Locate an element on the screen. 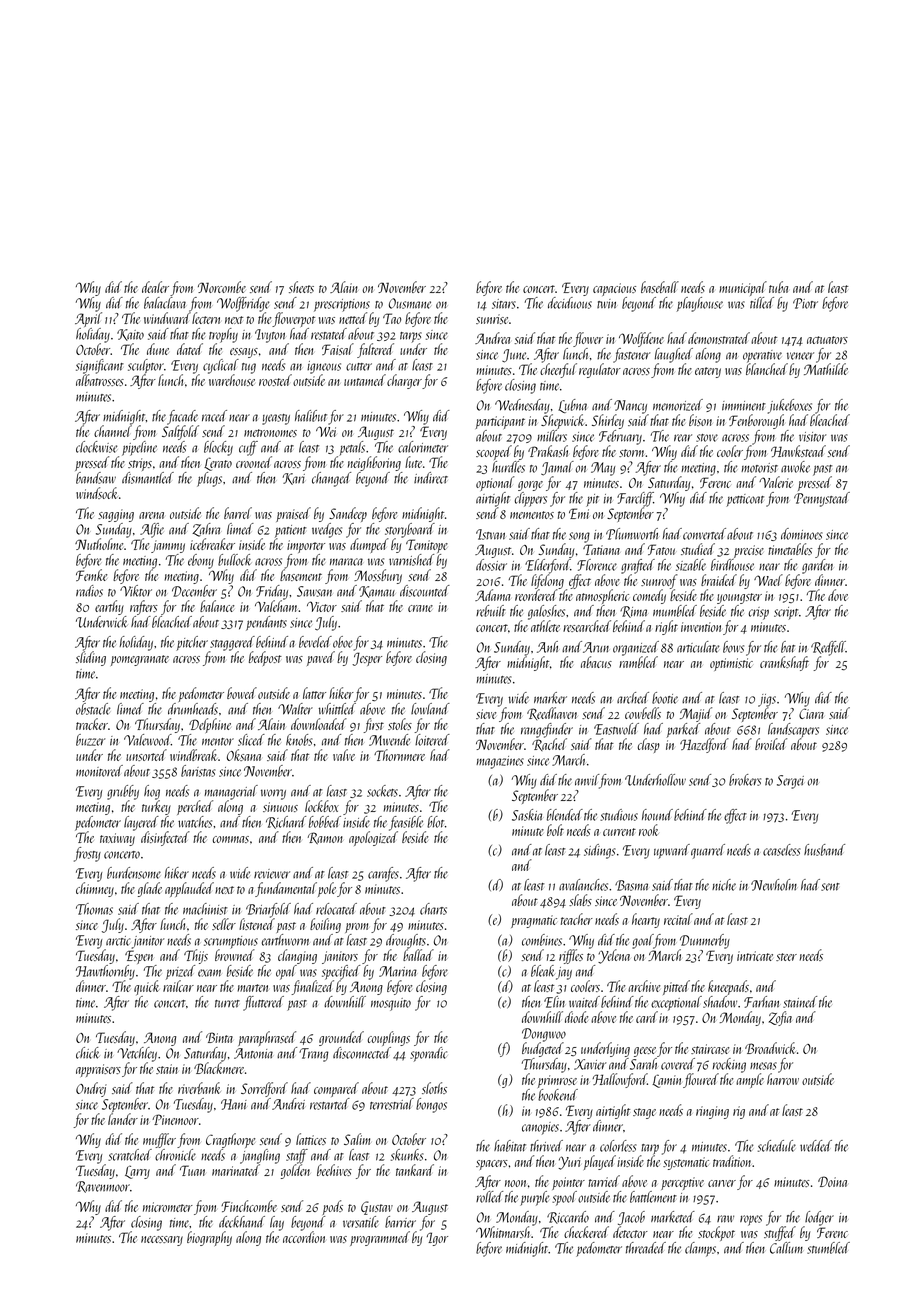  right is located at coordinates (666, 627).
